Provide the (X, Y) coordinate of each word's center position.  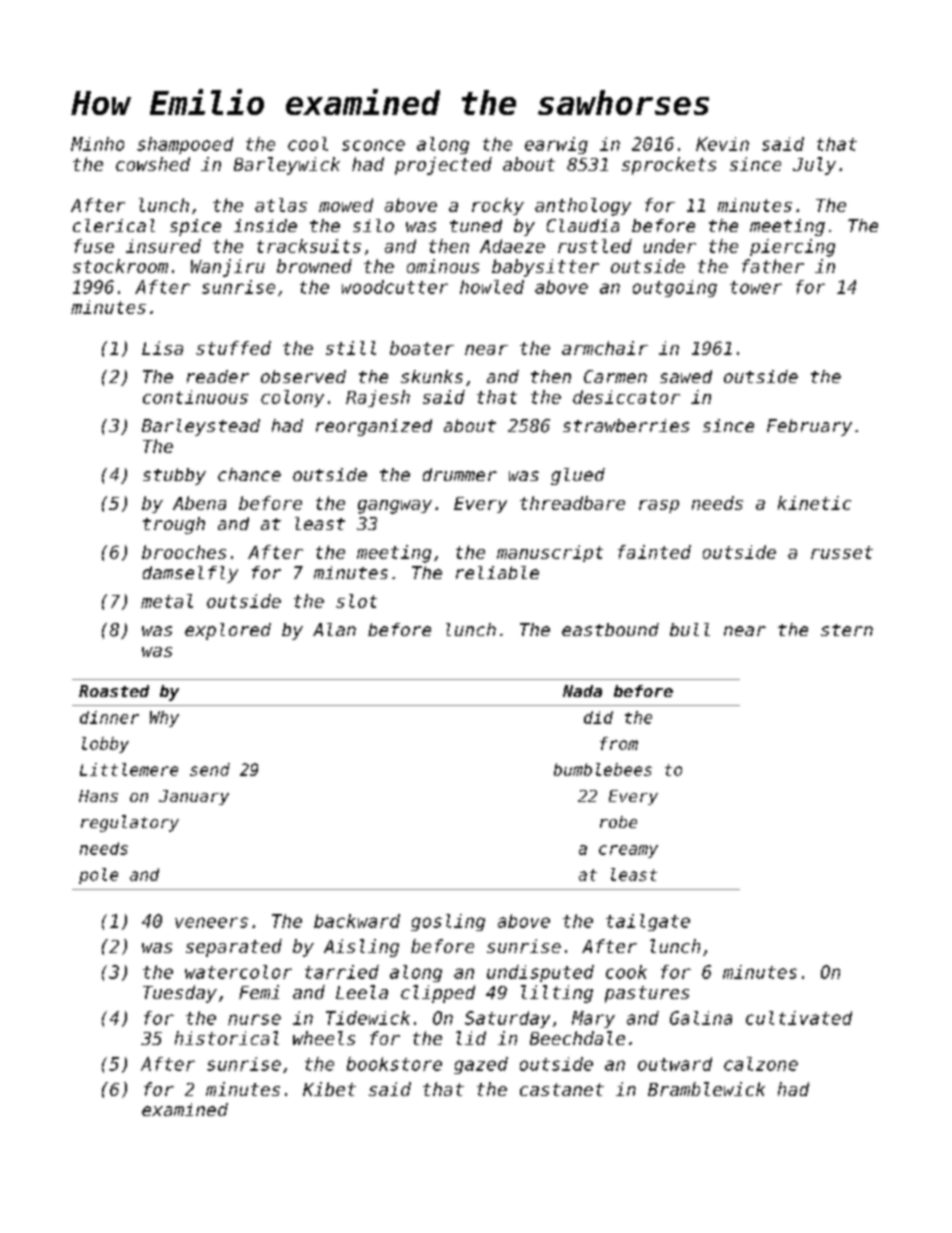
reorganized (374, 427)
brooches (184, 552)
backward (357, 921)
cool (308, 144)
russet (842, 552)
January (194, 797)
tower (756, 287)
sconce (373, 145)
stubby (174, 476)
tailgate (648, 922)
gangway (395, 507)
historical (227, 1038)
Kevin (722, 144)
